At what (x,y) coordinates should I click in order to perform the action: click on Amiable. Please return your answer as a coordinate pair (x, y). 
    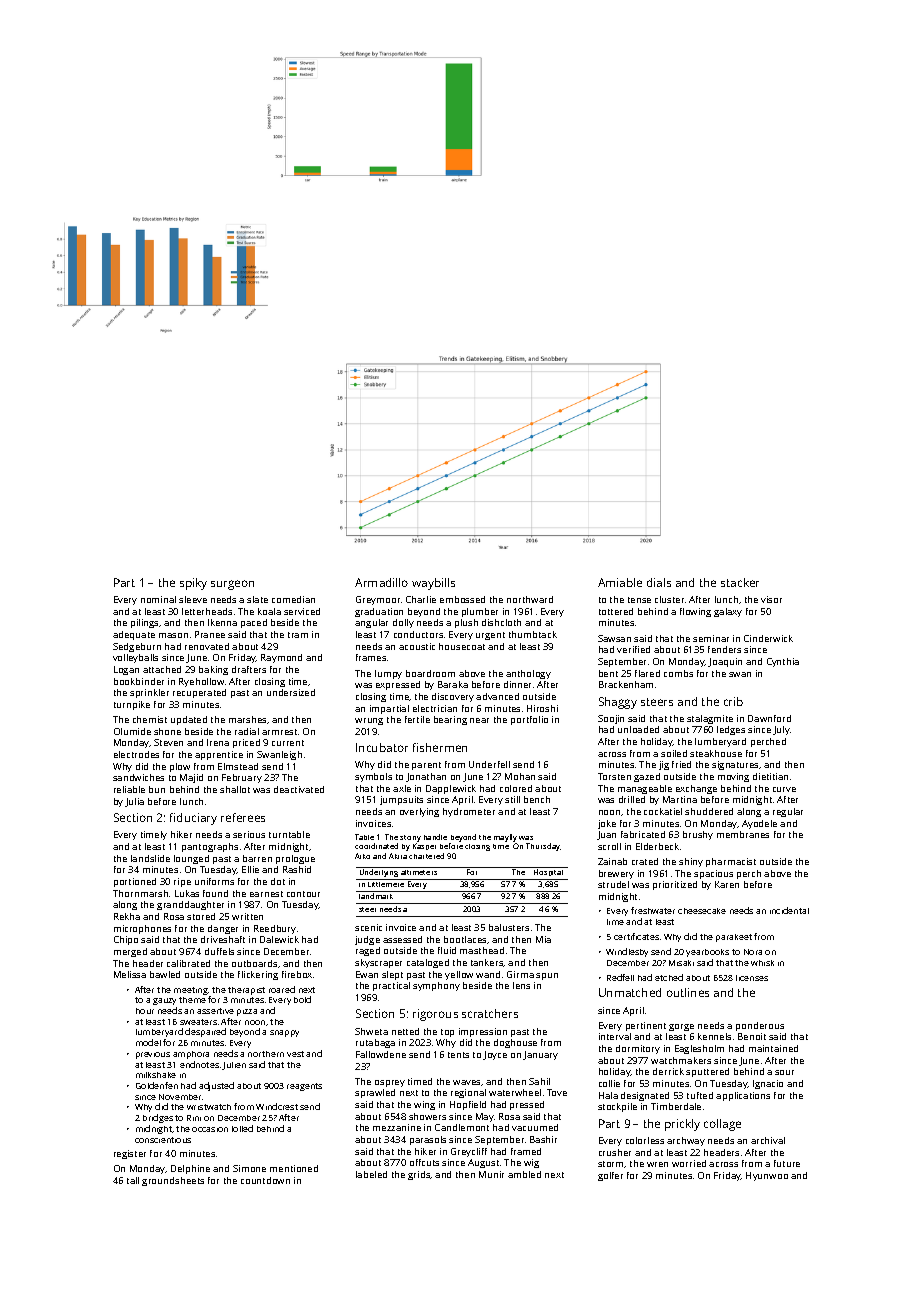
    Looking at the image, I should click on (620, 582).
